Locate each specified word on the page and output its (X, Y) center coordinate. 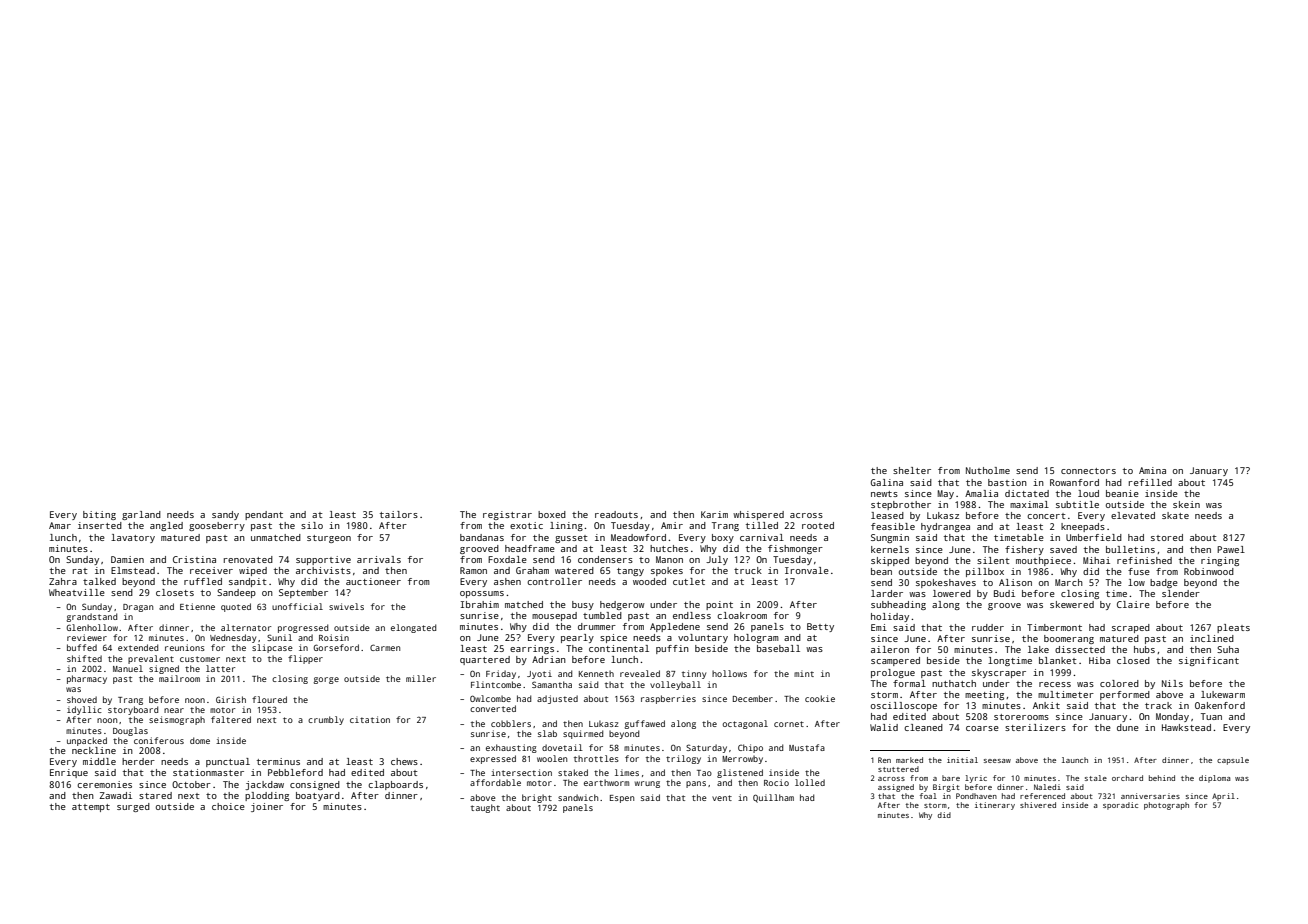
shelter (912, 470)
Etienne (197, 606)
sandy (225, 515)
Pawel (1231, 549)
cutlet (689, 581)
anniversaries (1150, 796)
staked (573, 772)
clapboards (395, 785)
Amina (1152, 470)
